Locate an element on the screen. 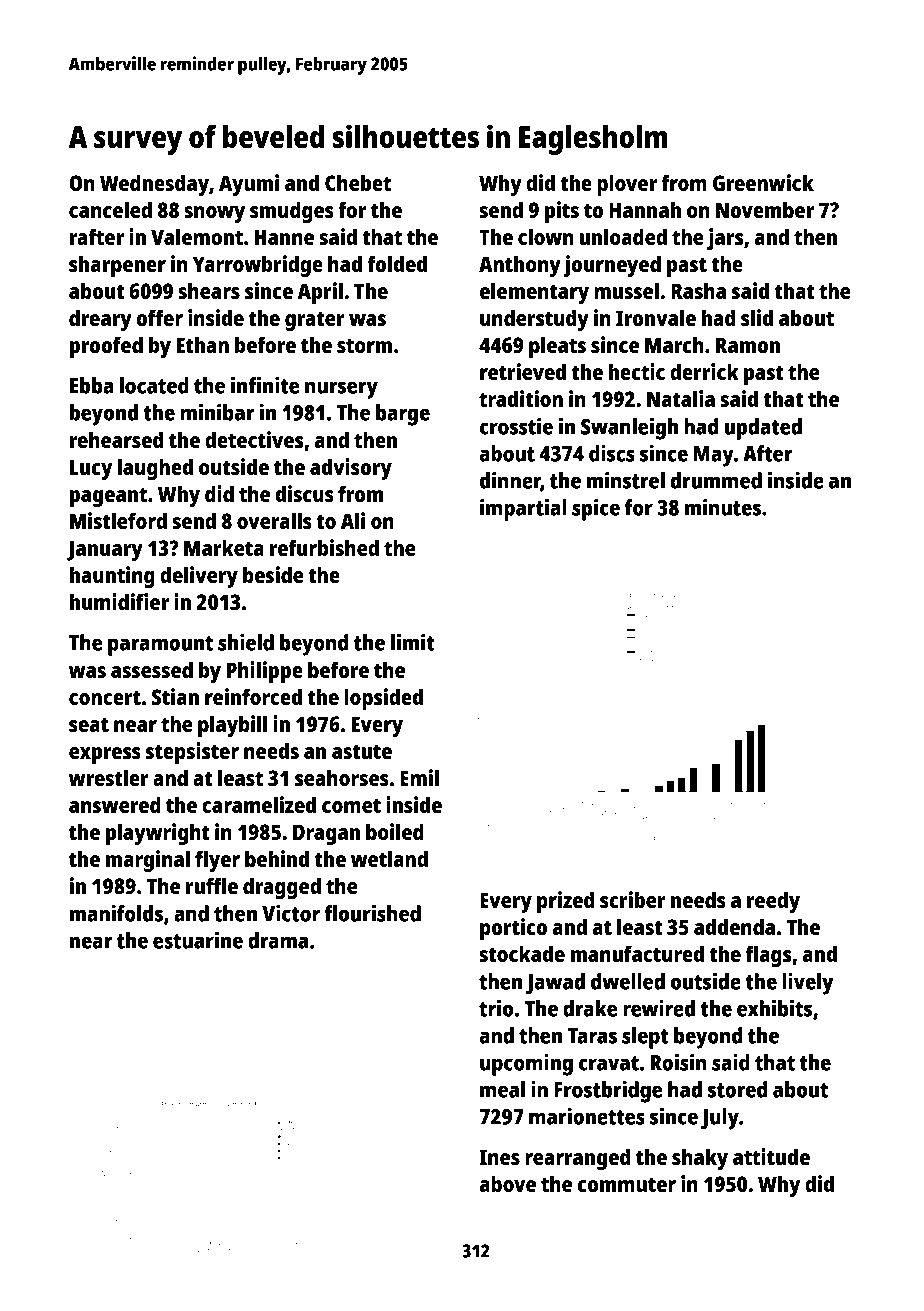  attitude is located at coordinates (771, 1156).
